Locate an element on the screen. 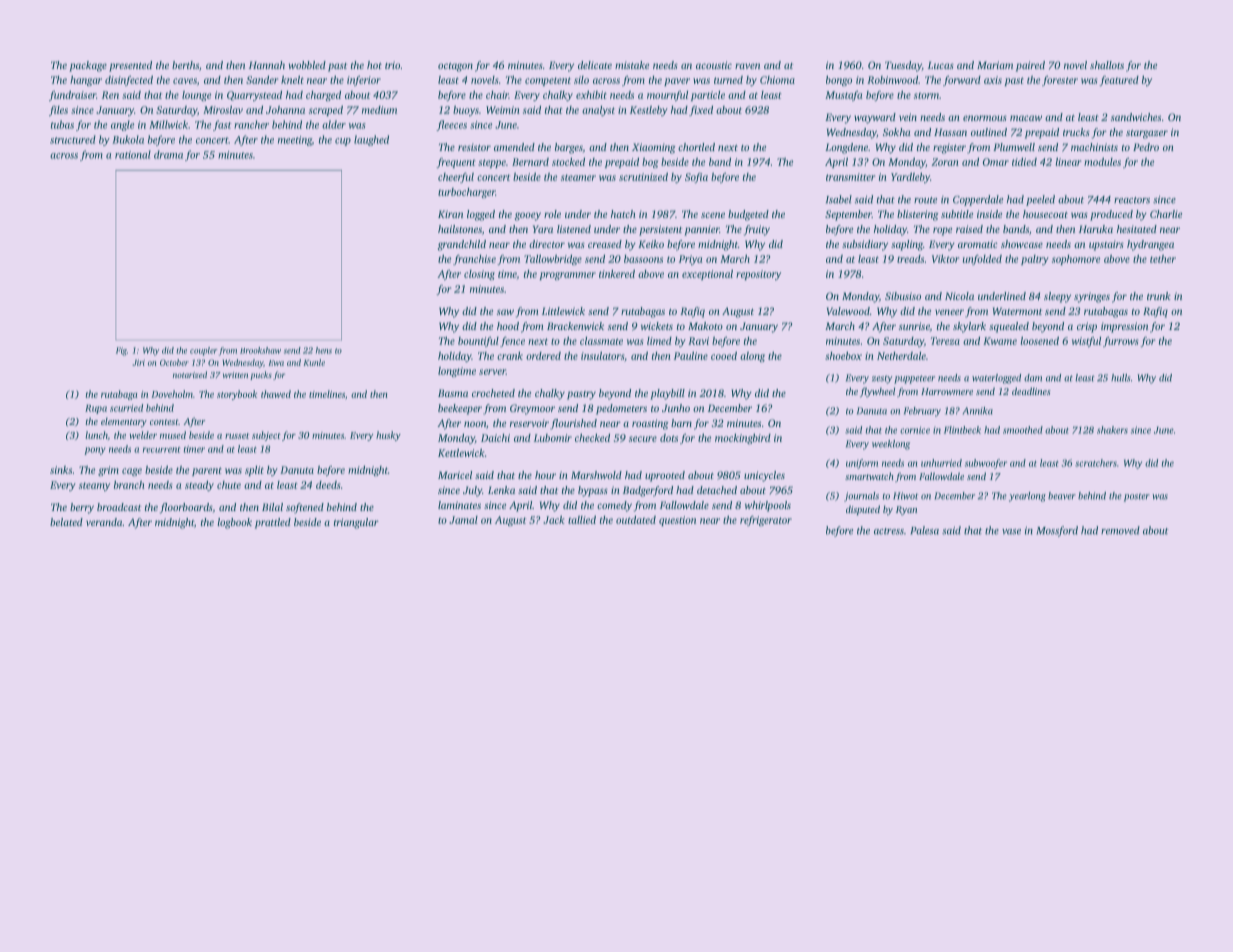 The height and width of the screenshot is (952, 1233). acoustic is located at coordinates (714, 65).
